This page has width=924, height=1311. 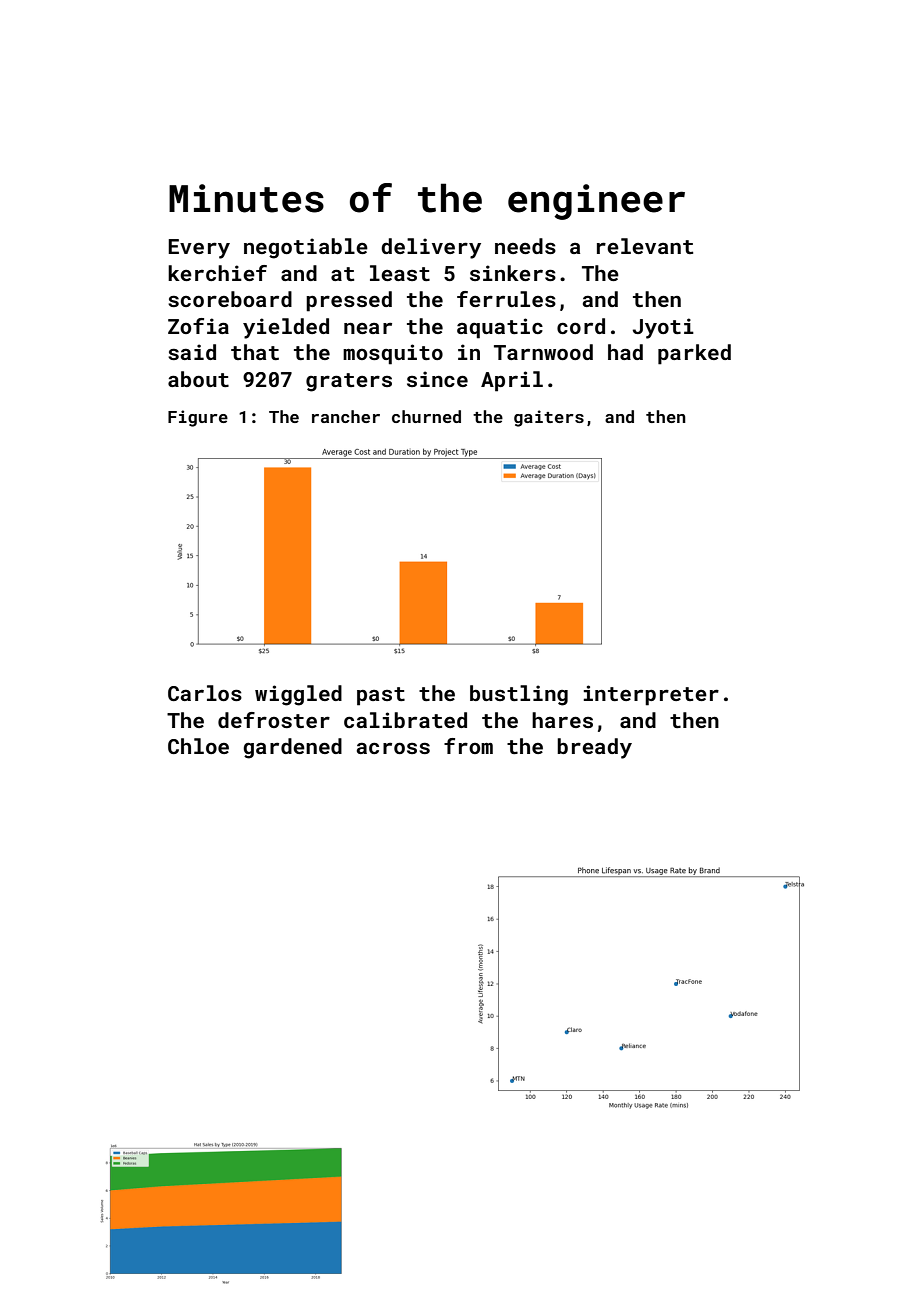 What do you see at coordinates (519, 695) in the page?
I see `bustling` at bounding box center [519, 695].
